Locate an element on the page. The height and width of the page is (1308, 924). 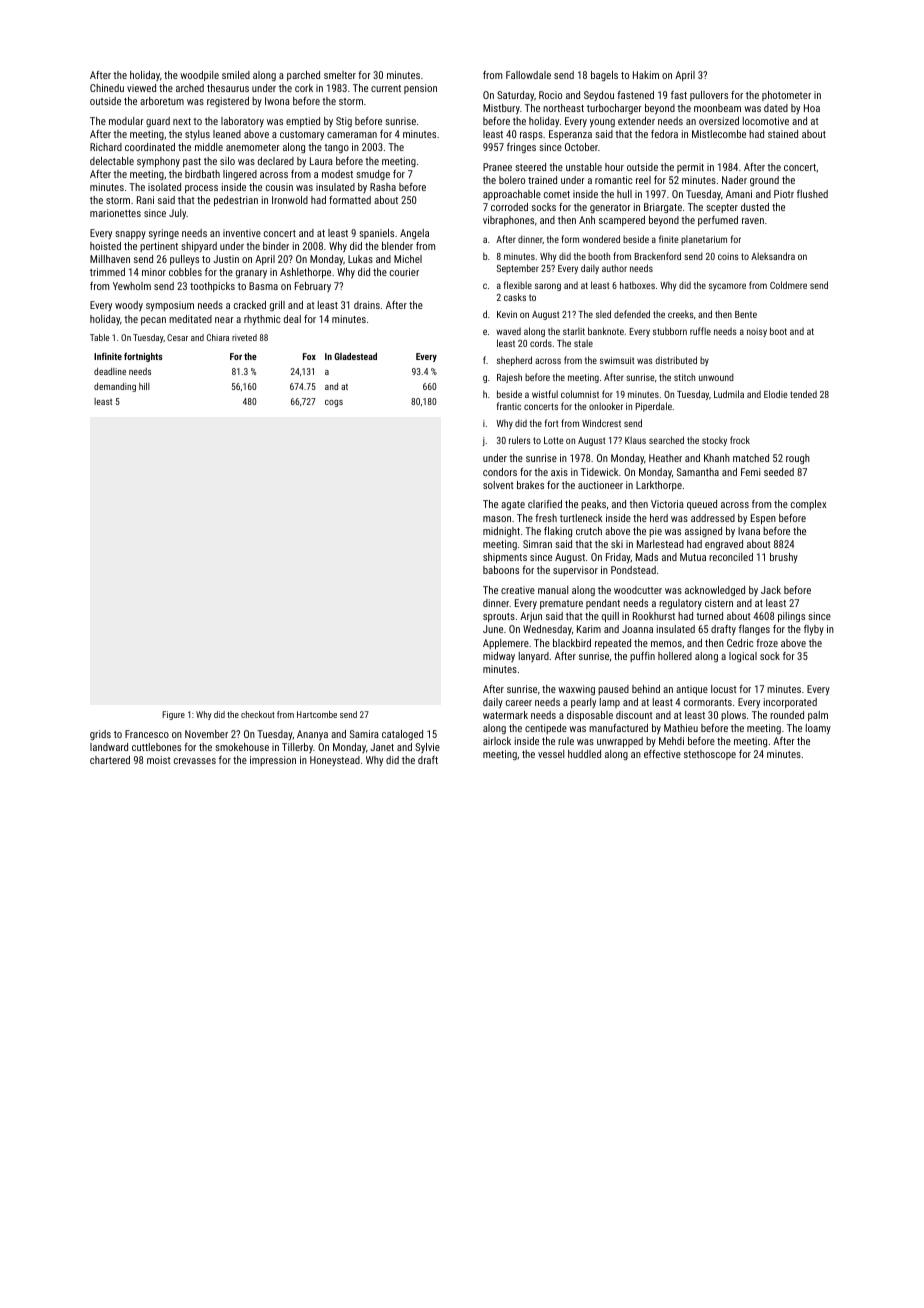
rhythmic is located at coordinates (262, 320).
